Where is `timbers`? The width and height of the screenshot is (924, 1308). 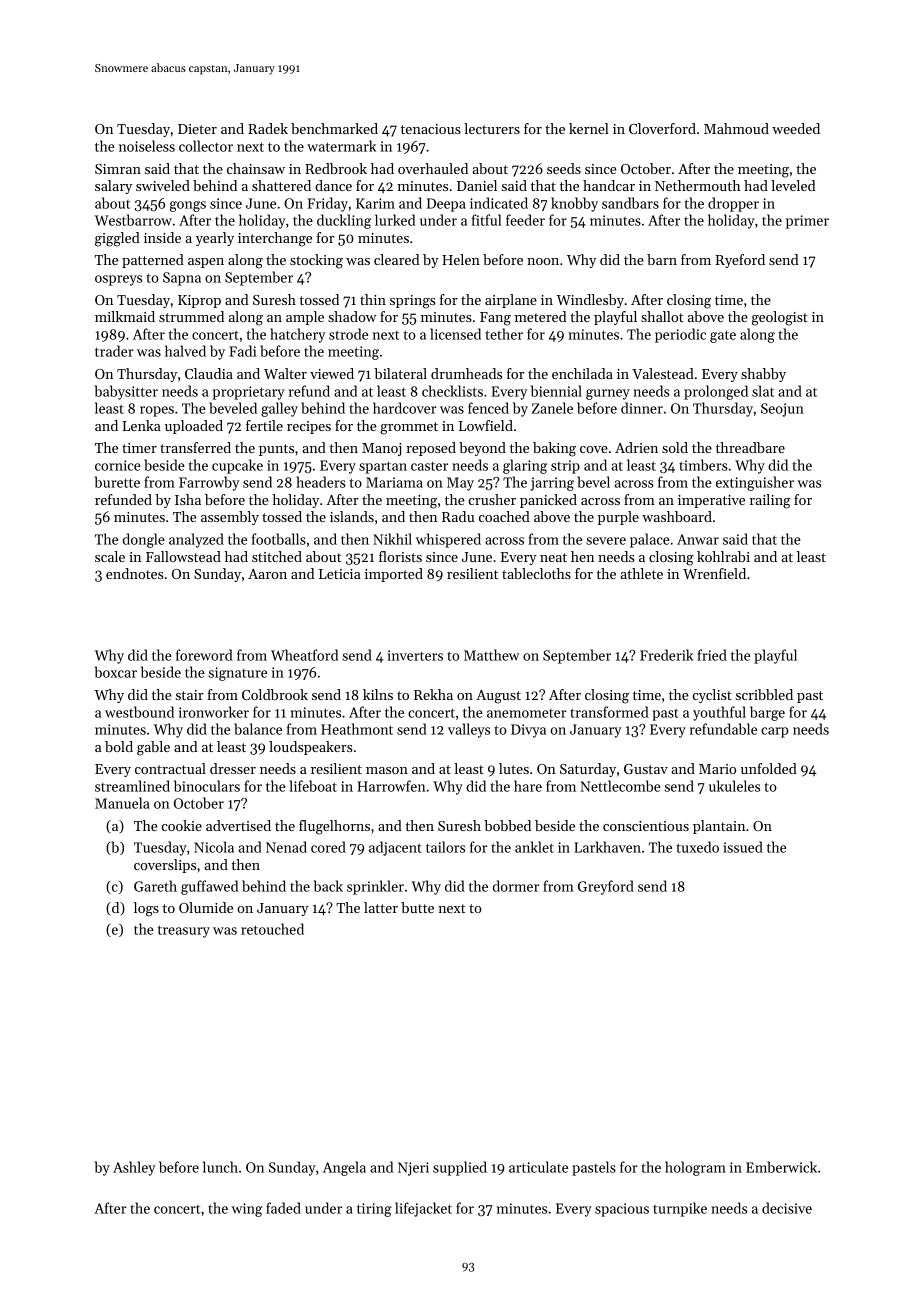 timbers is located at coordinates (703, 465).
